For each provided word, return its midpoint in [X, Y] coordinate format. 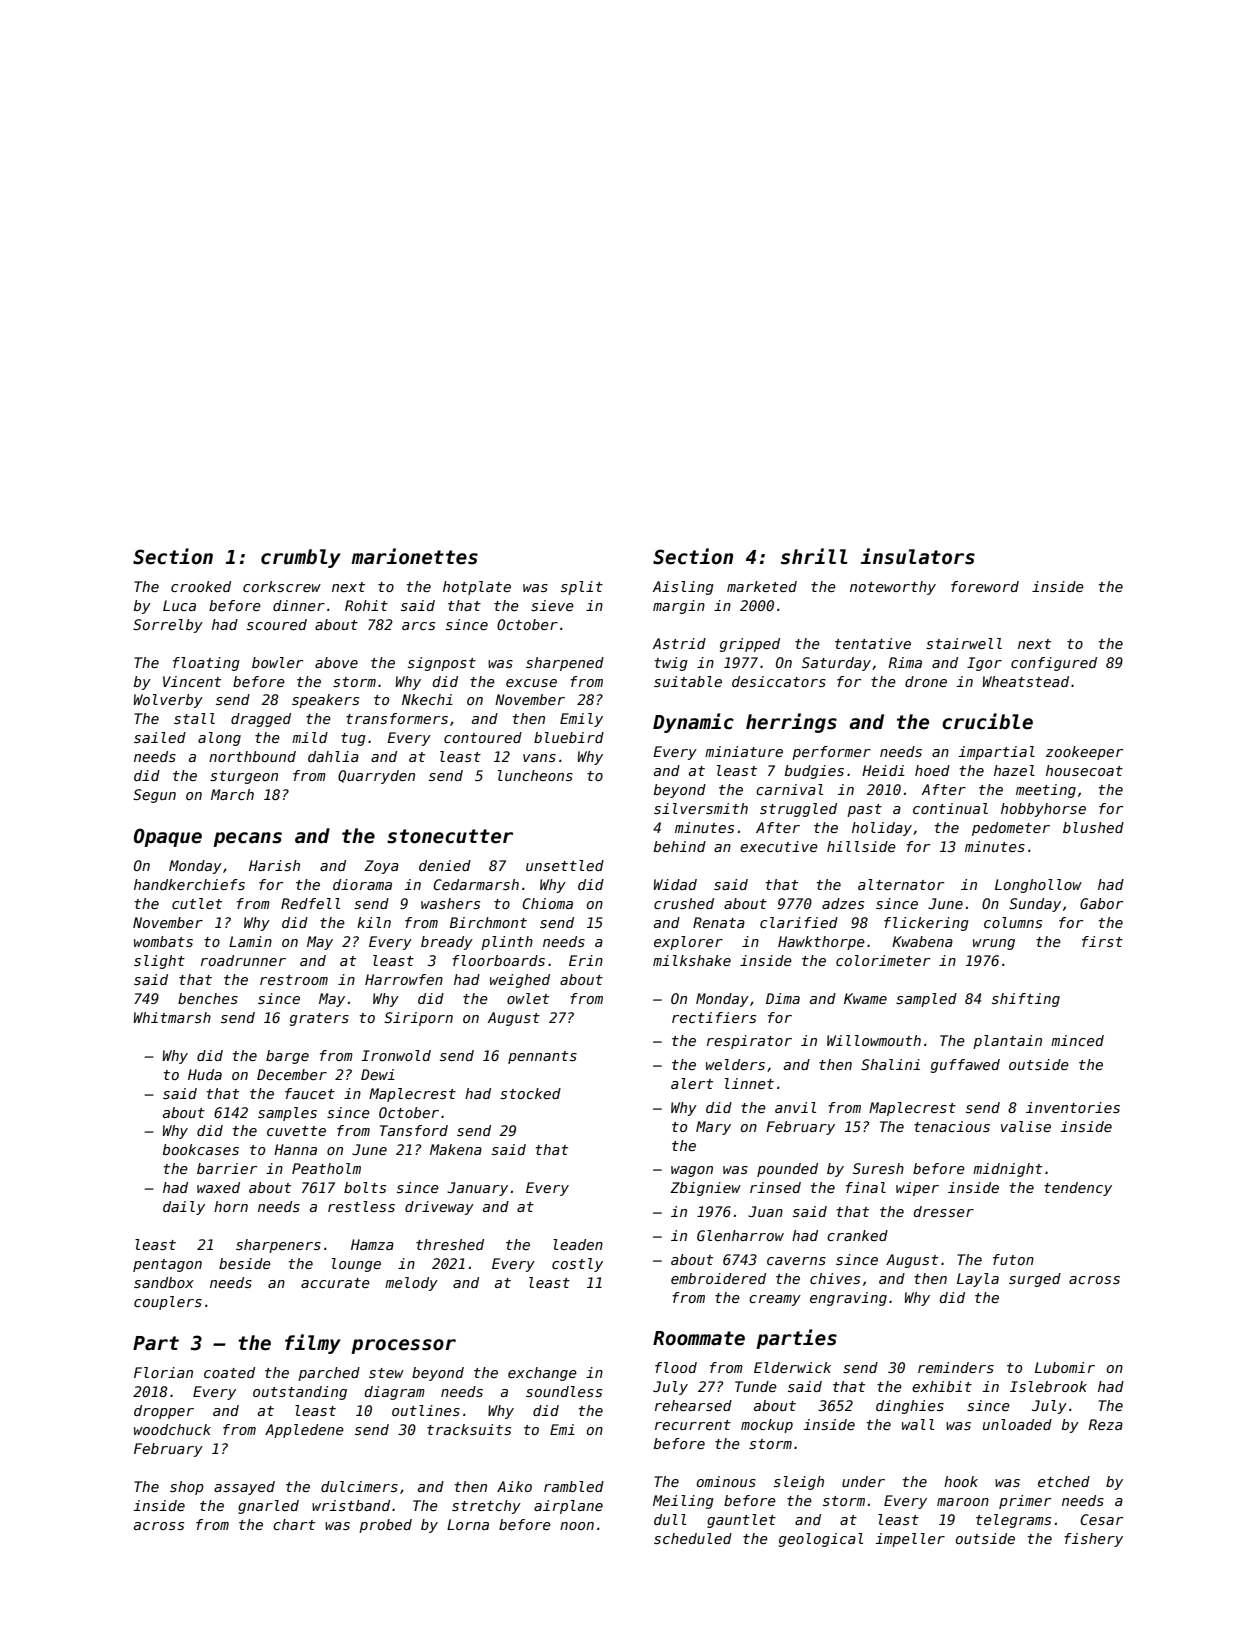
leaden [578, 1244]
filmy [313, 1344]
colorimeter [883, 960]
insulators [918, 556]
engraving [848, 1299]
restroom [294, 980]
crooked [201, 586]
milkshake [692, 960]
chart [294, 1524]
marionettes [414, 556]
